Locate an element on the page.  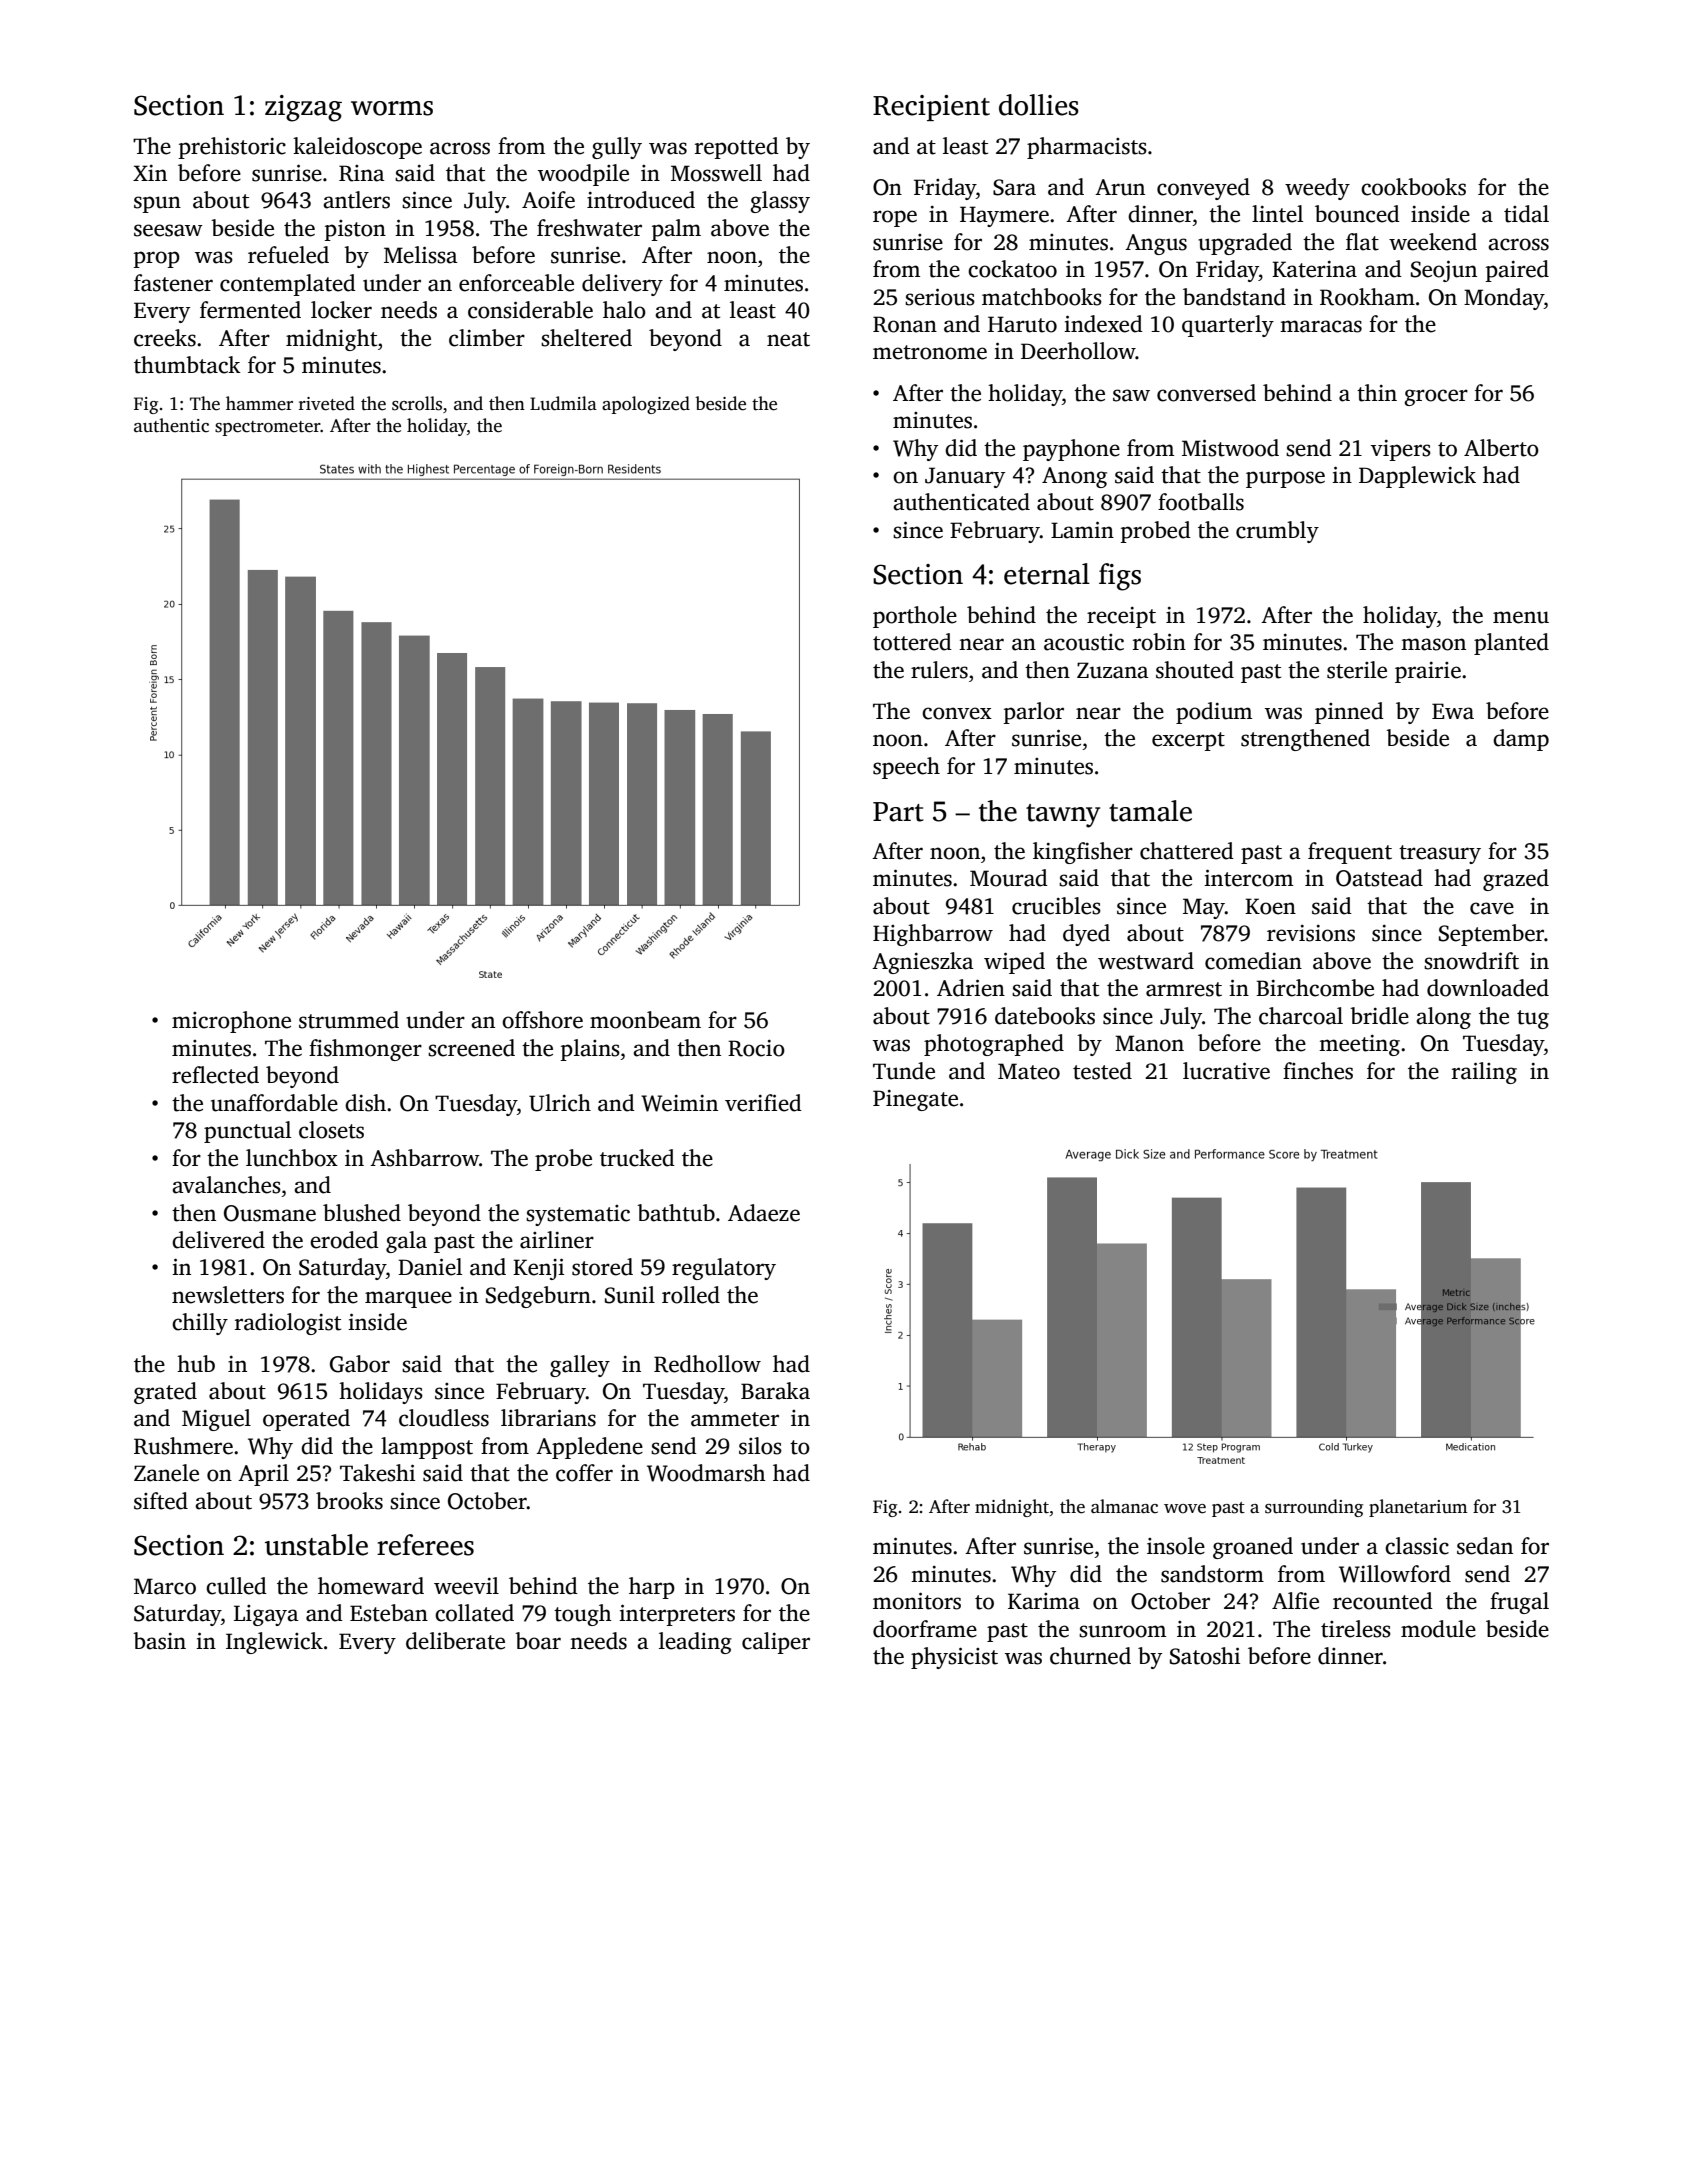
Part is located at coordinates (898, 812).
